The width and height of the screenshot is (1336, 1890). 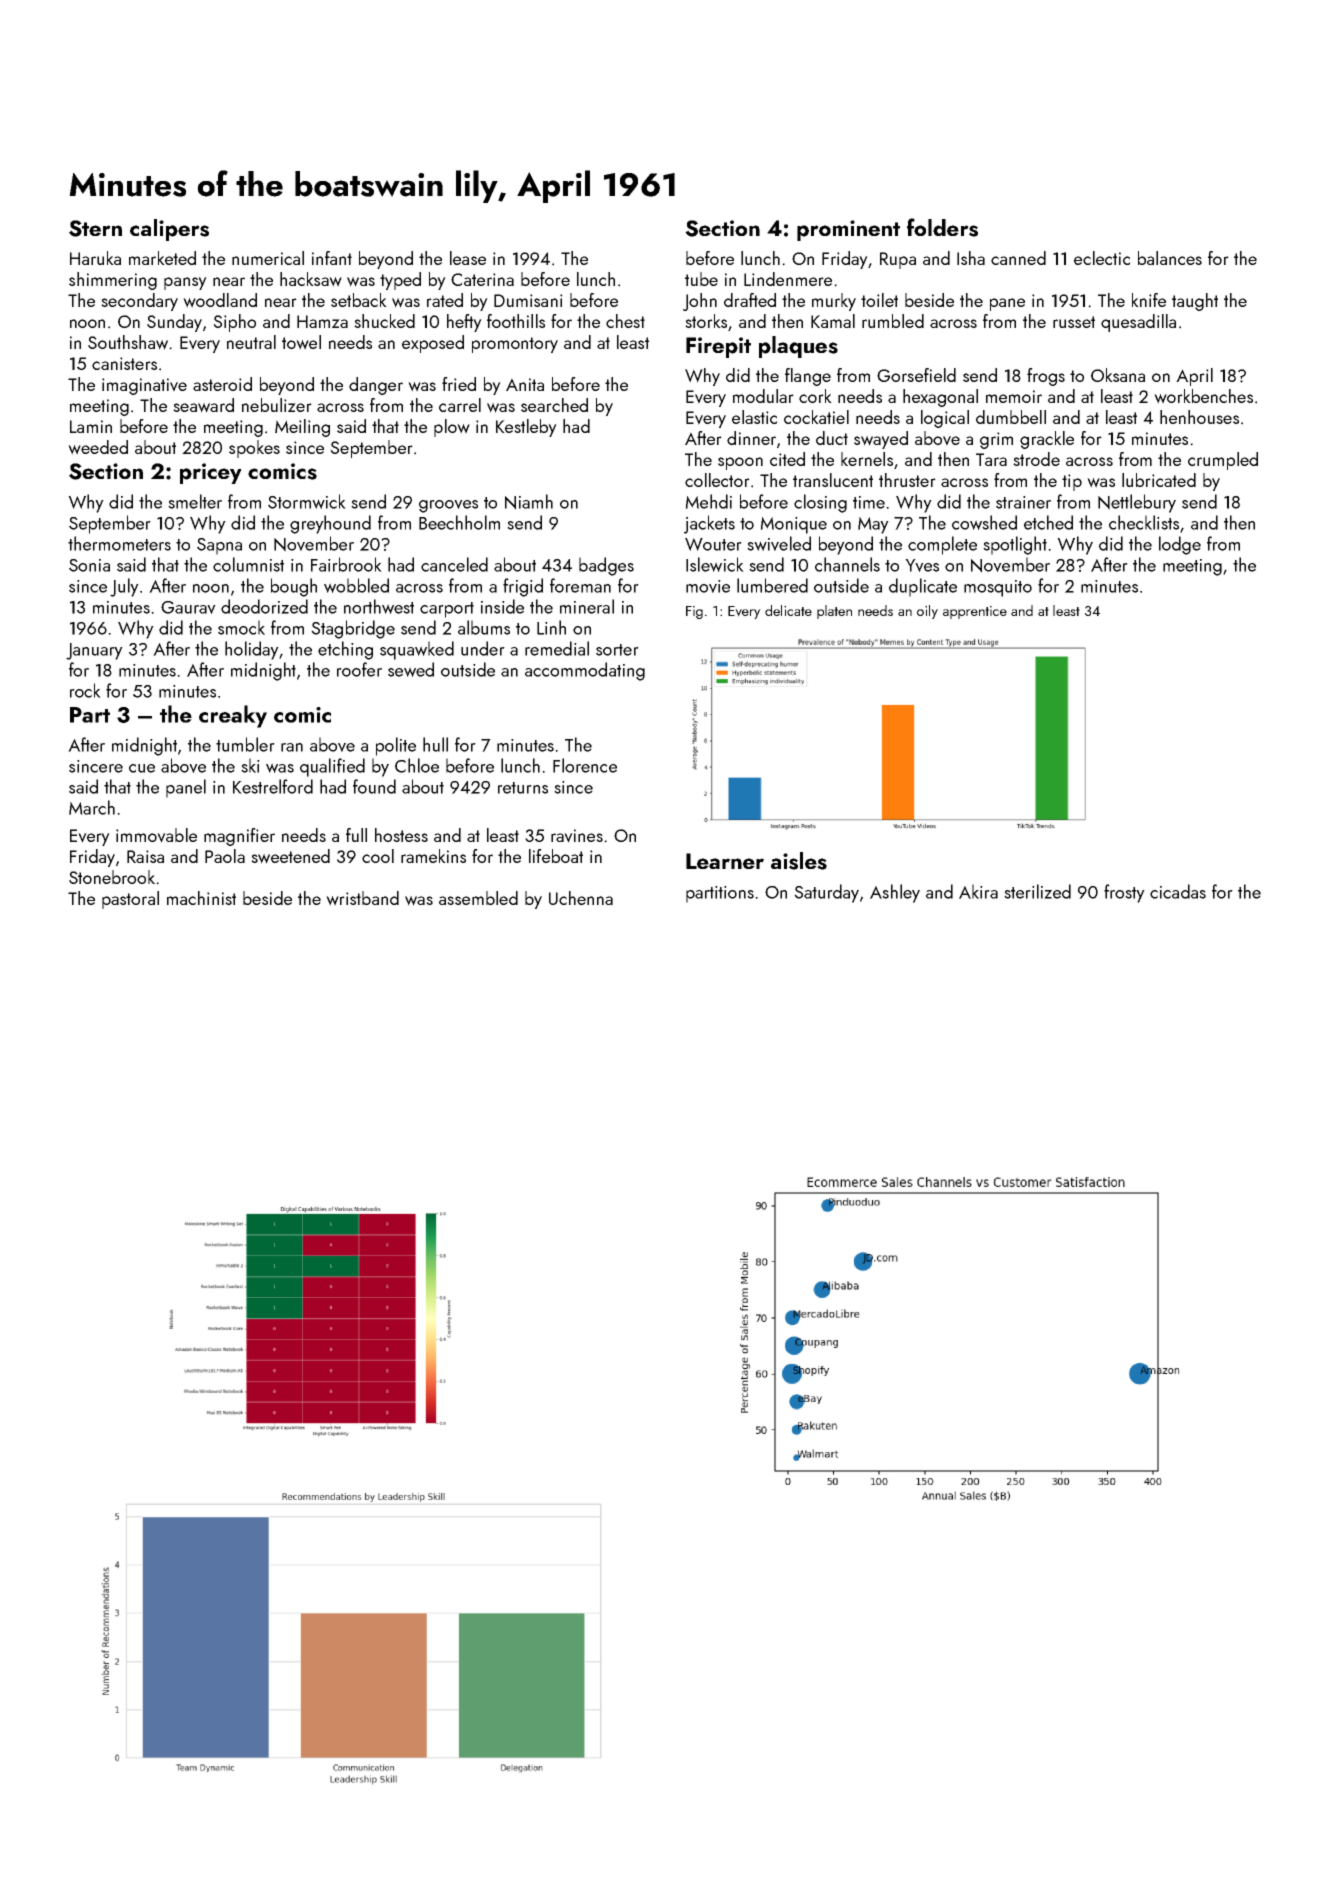 What do you see at coordinates (706, 321) in the screenshot?
I see `storks` at bounding box center [706, 321].
